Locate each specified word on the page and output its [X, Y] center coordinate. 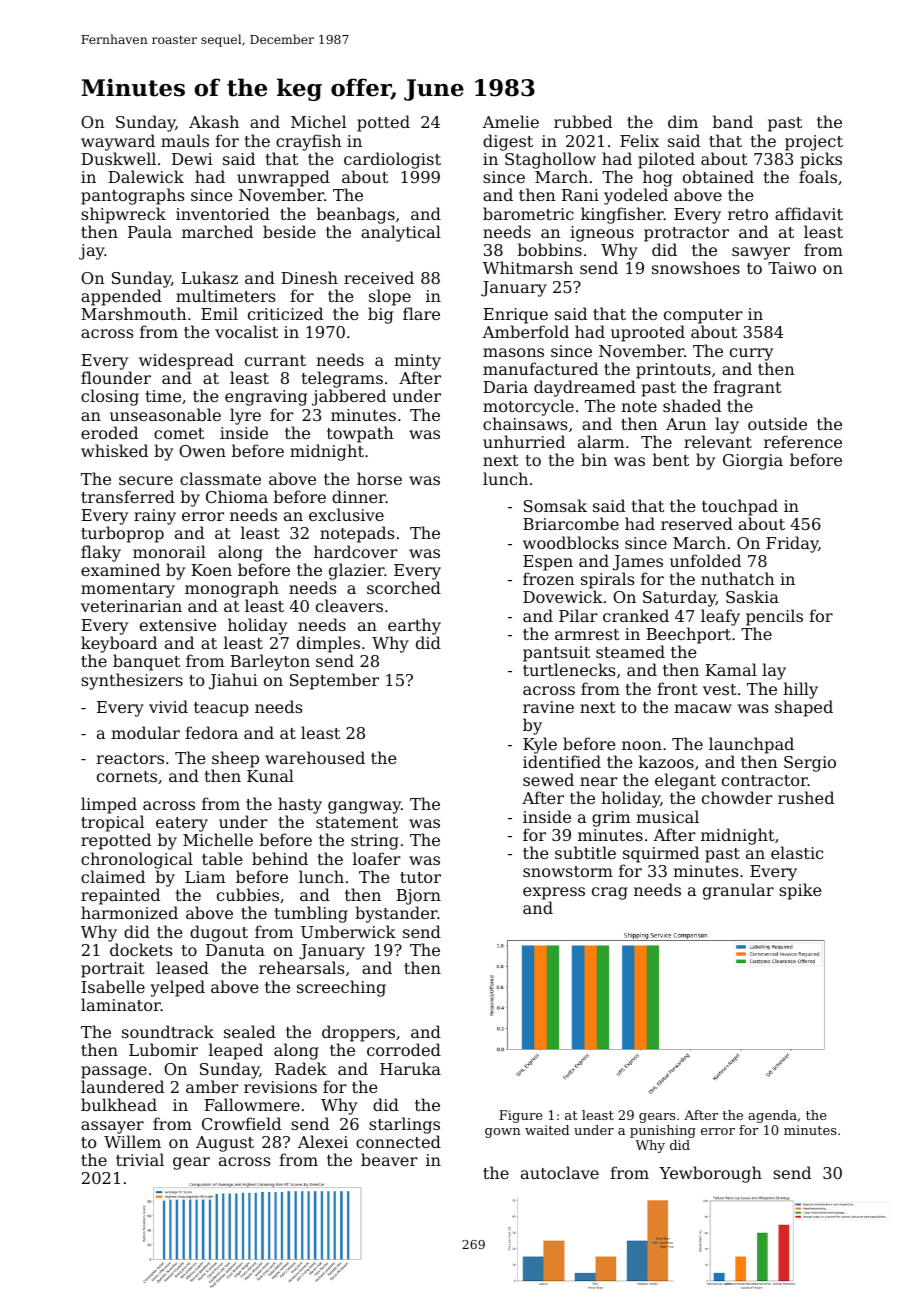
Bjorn [418, 897]
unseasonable [165, 414]
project [814, 143]
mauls [185, 140]
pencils [774, 617]
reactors [130, 758]
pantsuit [556, 654]
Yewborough [710, 1174]
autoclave [560, 1172]
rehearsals [301, 967]
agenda [772, 1116]
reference [803, 441]
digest [508, 142]
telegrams [342, 379]
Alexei [323, 1141]
